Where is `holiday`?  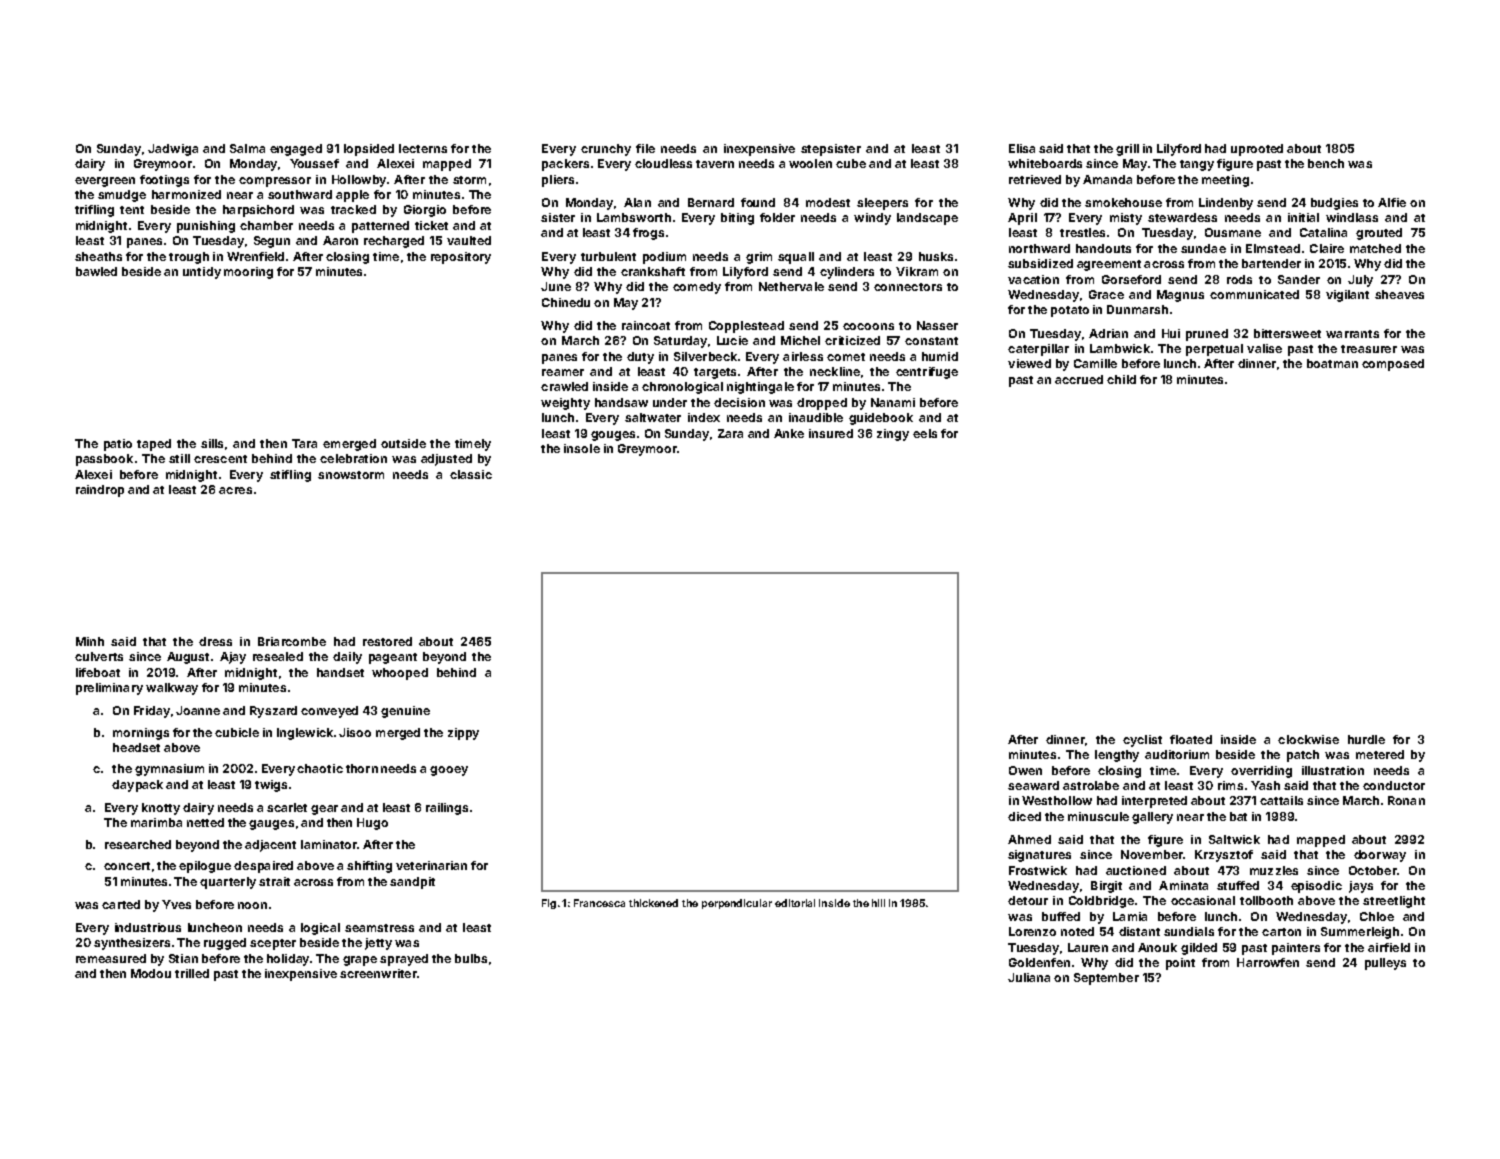 holiday is located at coordinates (288, 960).
